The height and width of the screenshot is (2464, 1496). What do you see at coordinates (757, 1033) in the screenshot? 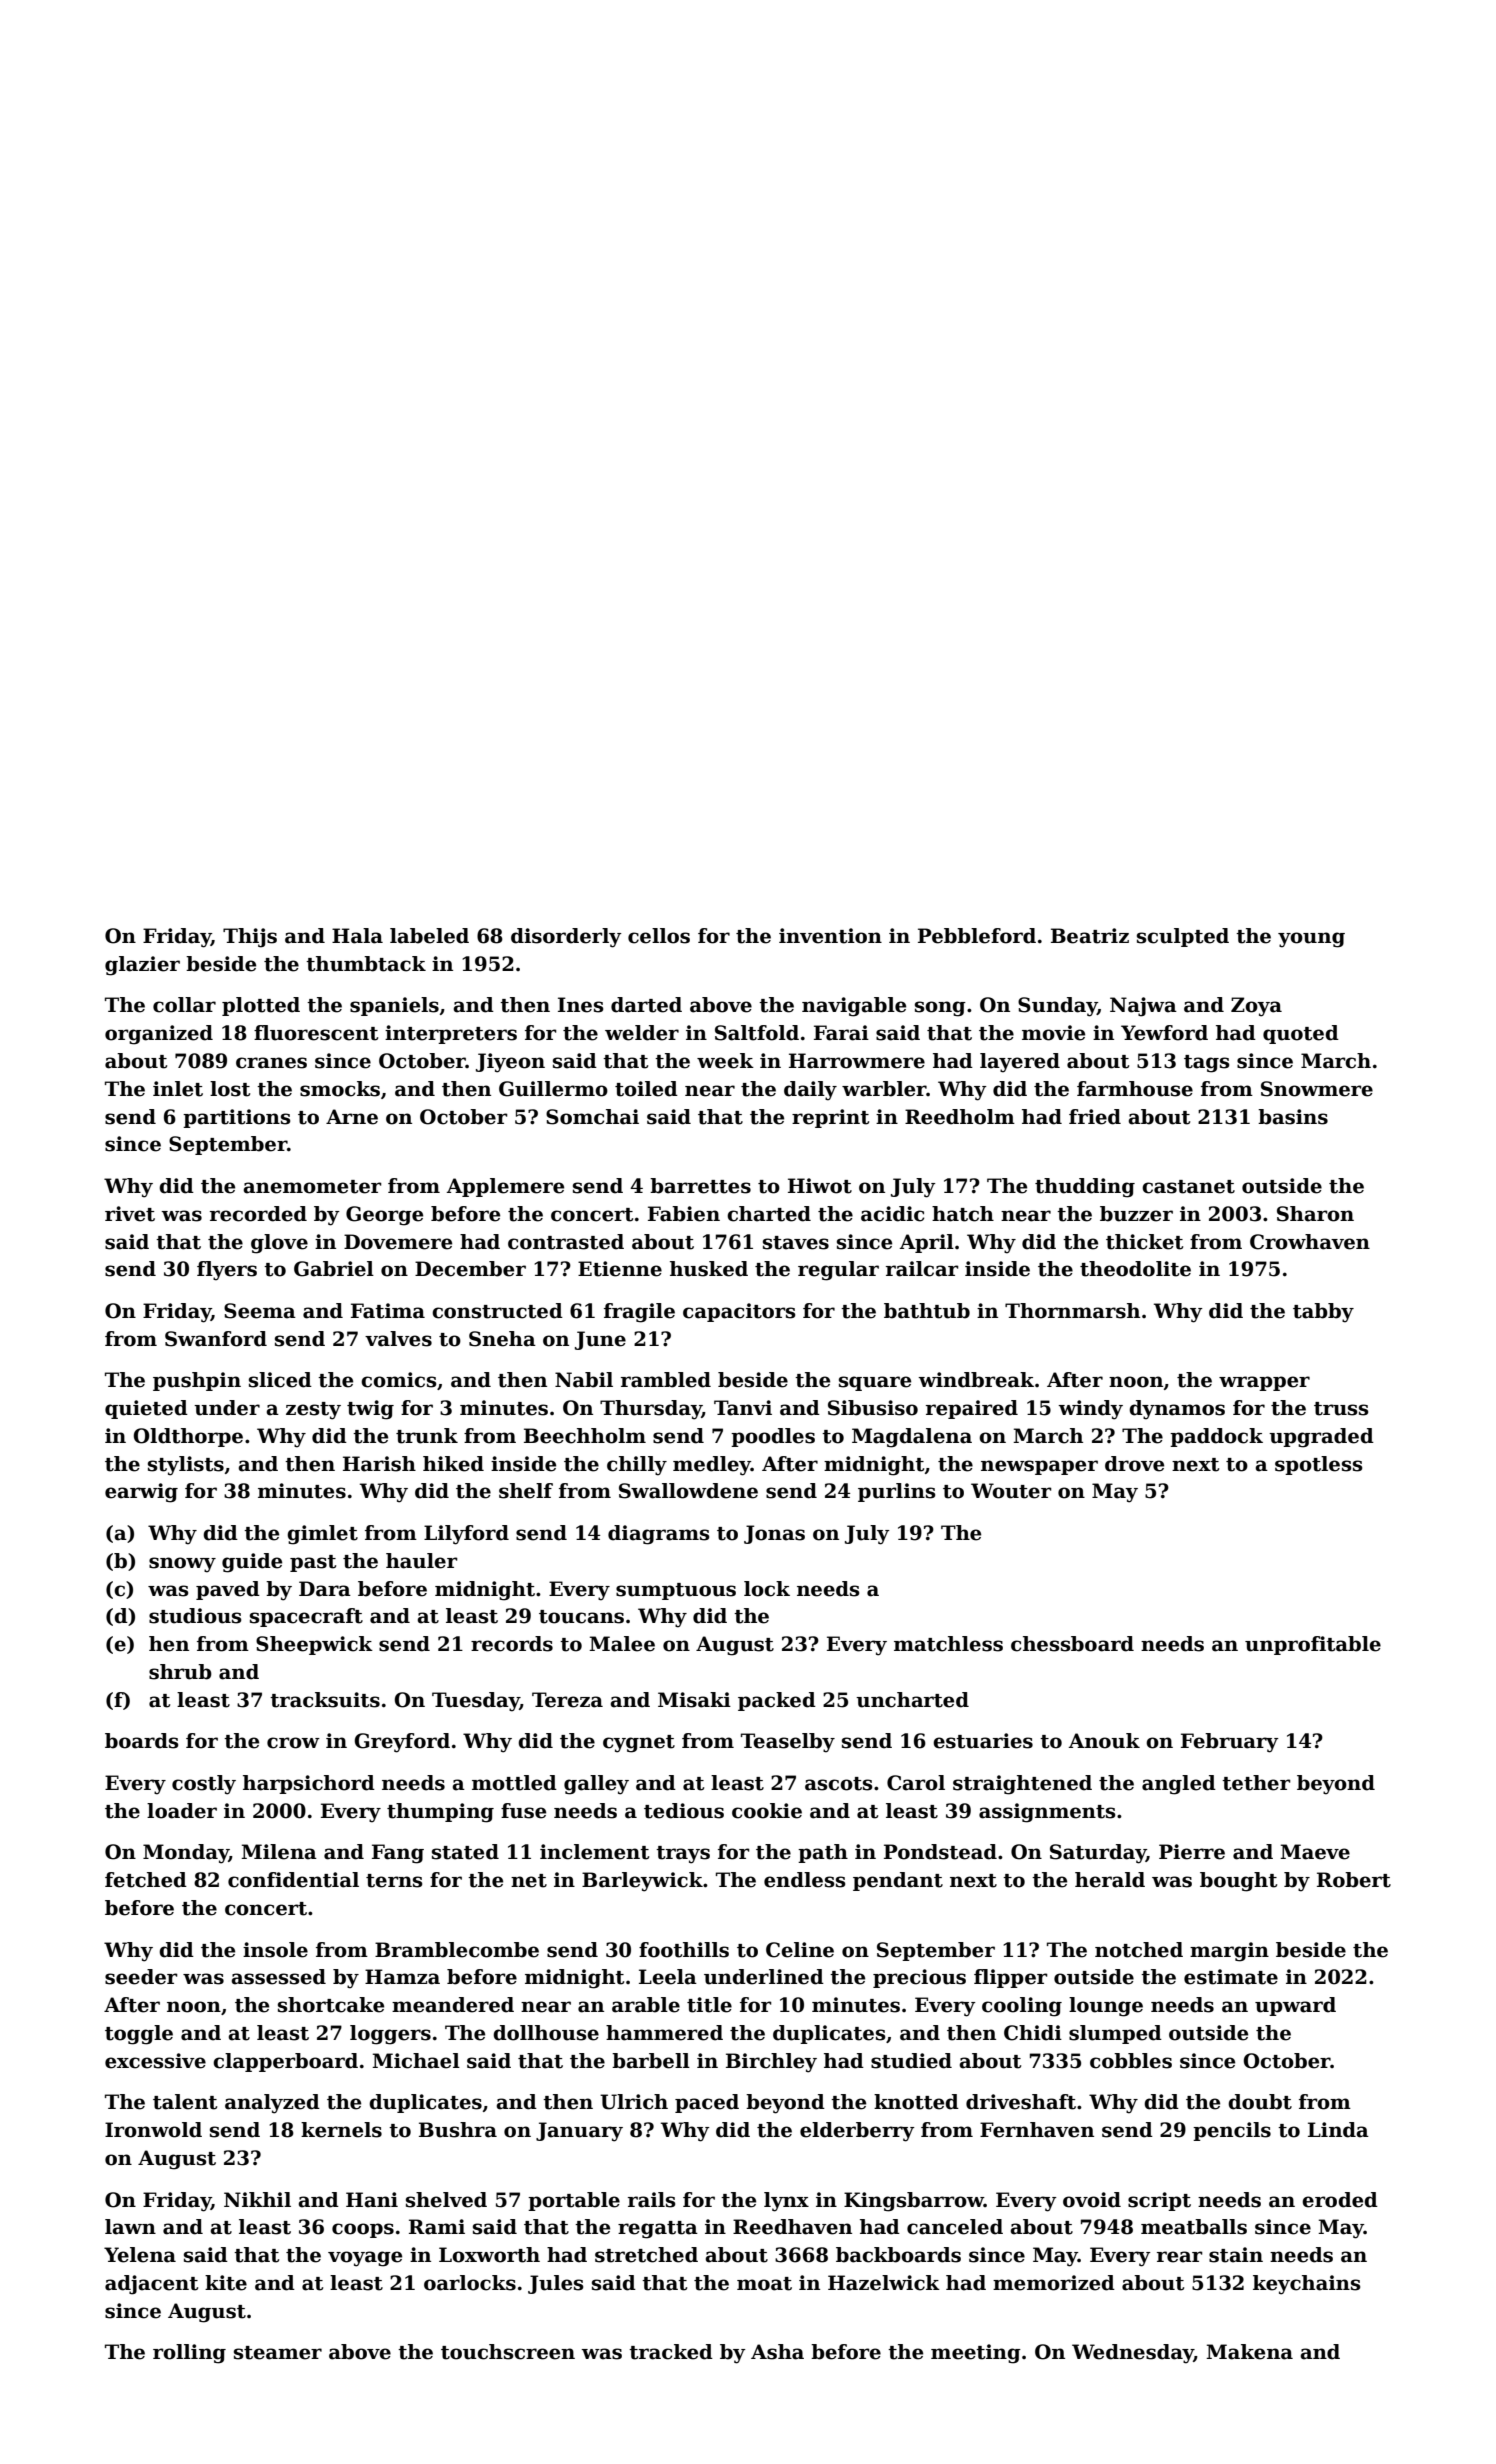
I see `Saltfold` at bounding box center [757, 1033].
